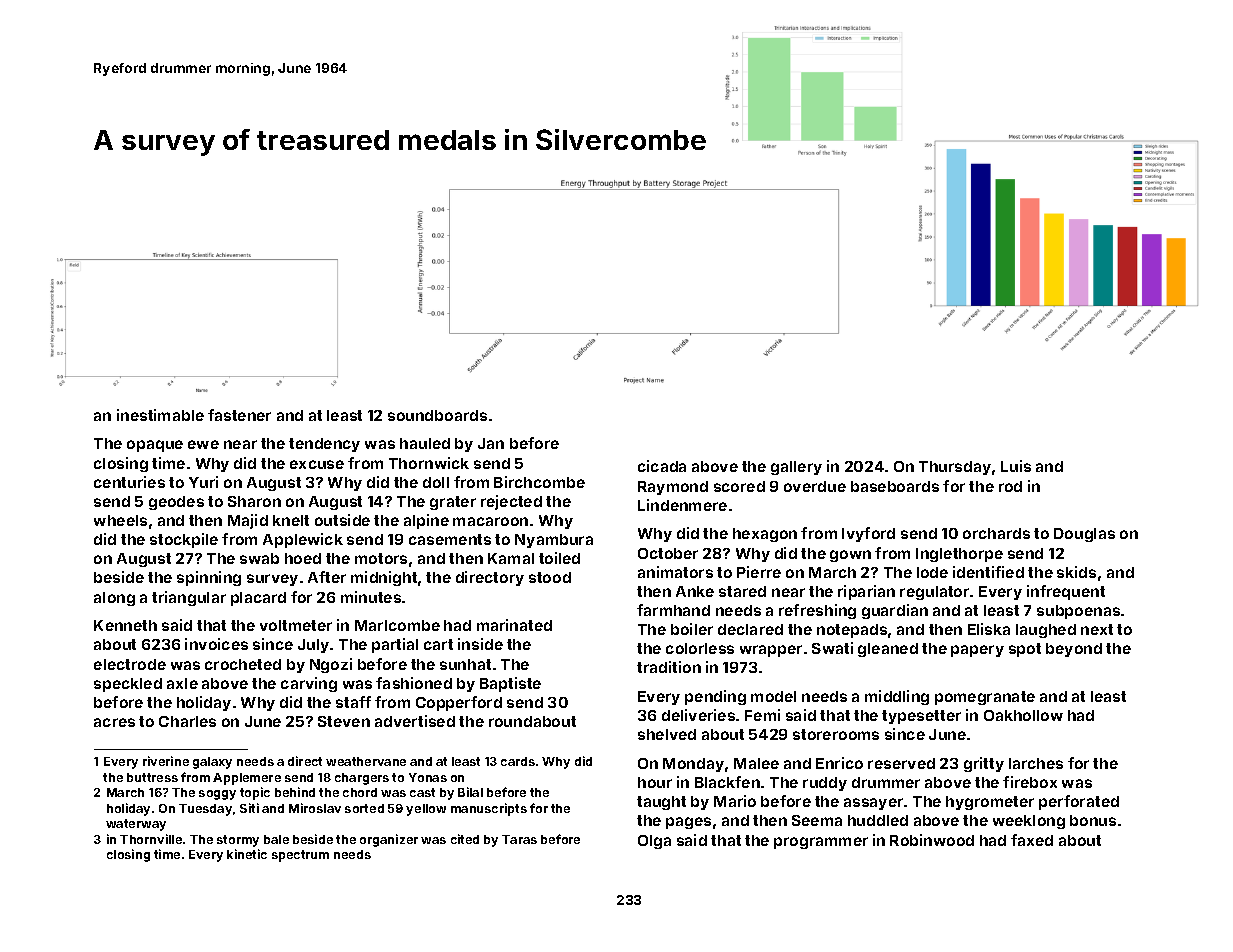 The height and width of the screenshot is (952, 1233). Describe the element at coordinates (120, 520) in the screenshot. I see `wheels` at that location.
